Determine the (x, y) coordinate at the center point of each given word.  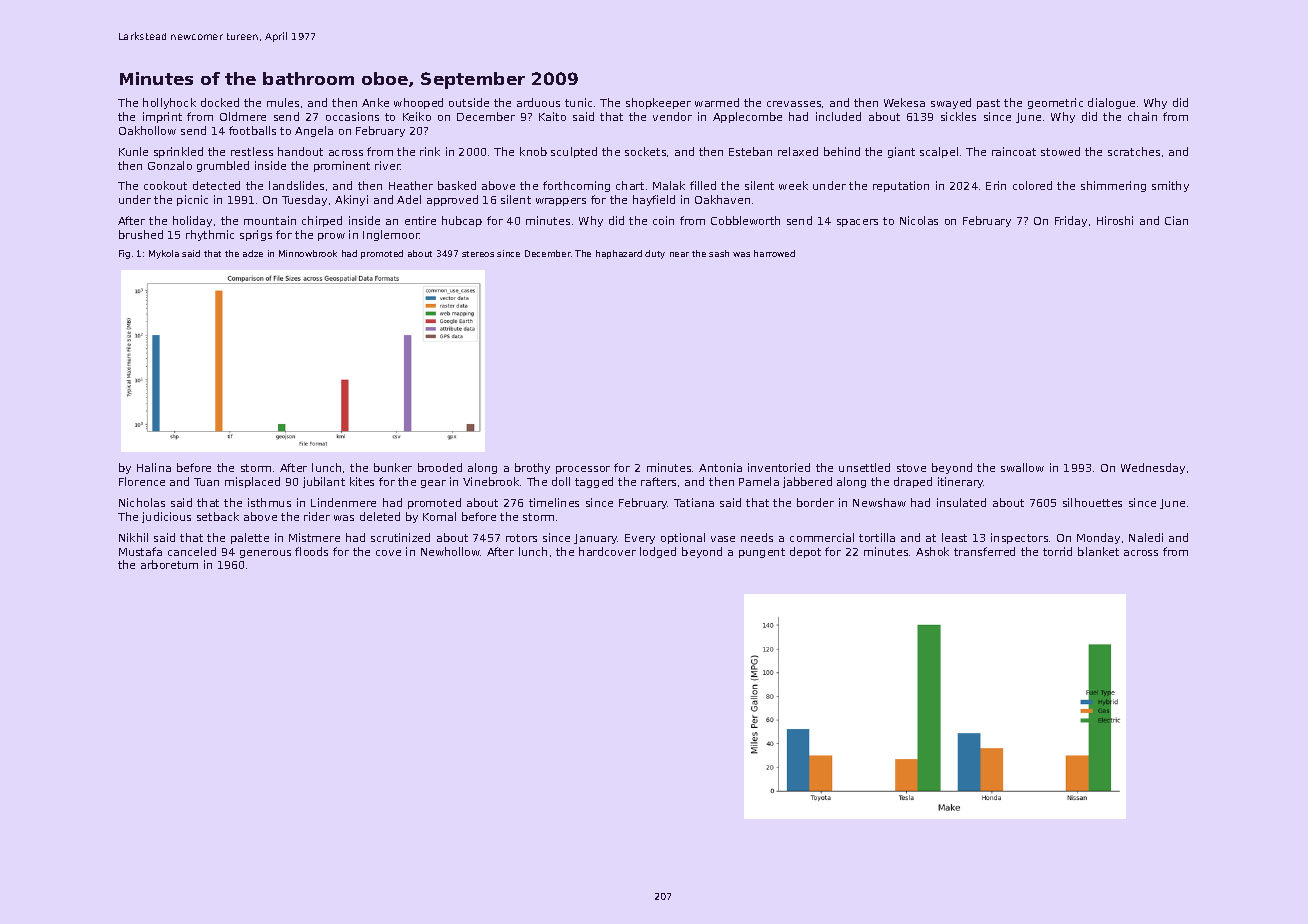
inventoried (779, 467)
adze (253, 253)
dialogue (1111, 103)
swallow (1022, 467)
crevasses (794, 104)
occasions (352, 116)
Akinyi (351, 200)
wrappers (561, 202)
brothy (532, 468)
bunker (393, 467)
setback (218, 516)
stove (911, 468)
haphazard (619, 254)
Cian (1176, 220)
